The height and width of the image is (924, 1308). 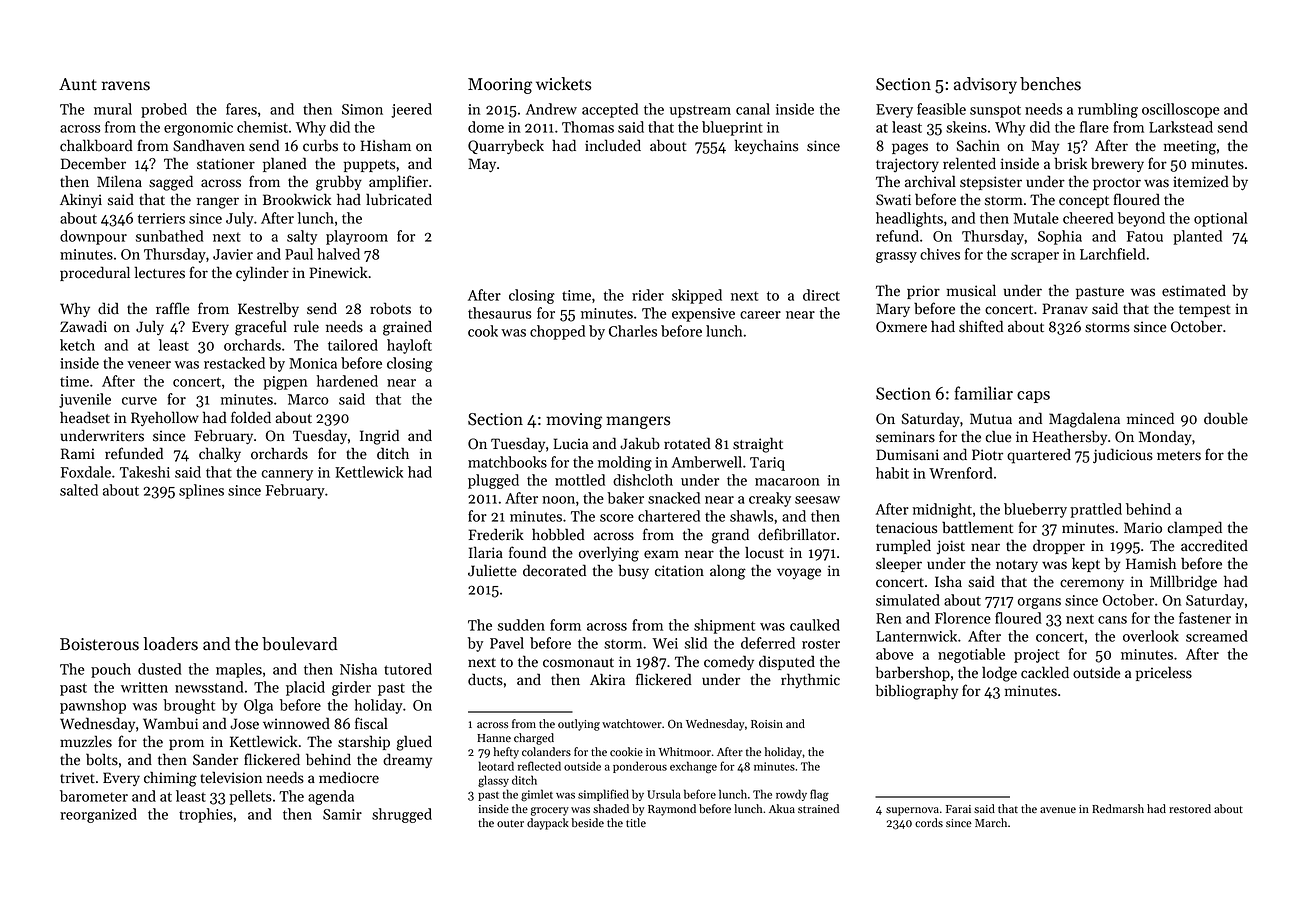 I want to click on included, so click(x=613, y=145).
